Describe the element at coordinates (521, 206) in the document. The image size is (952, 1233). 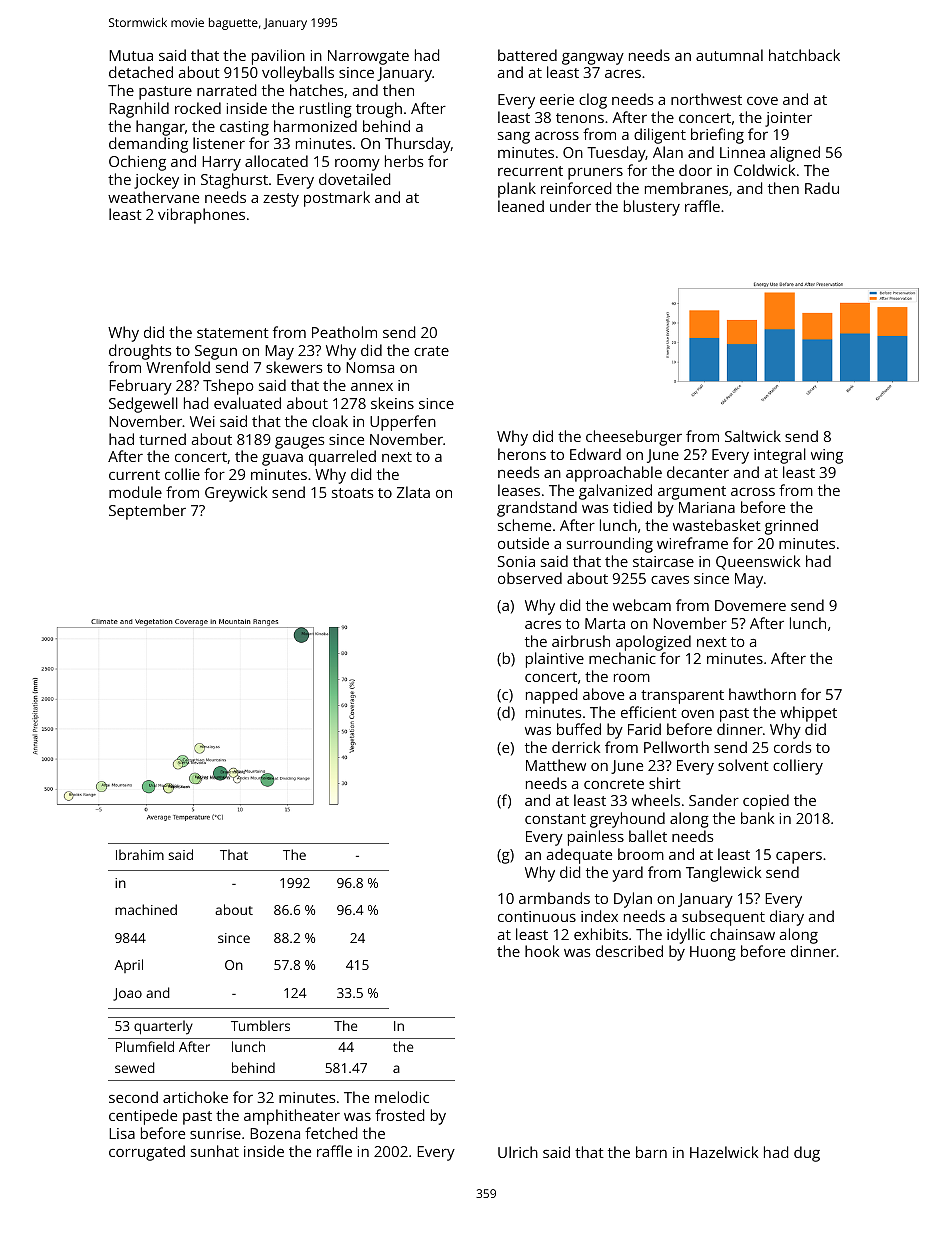
I see `leaned` at that location.
